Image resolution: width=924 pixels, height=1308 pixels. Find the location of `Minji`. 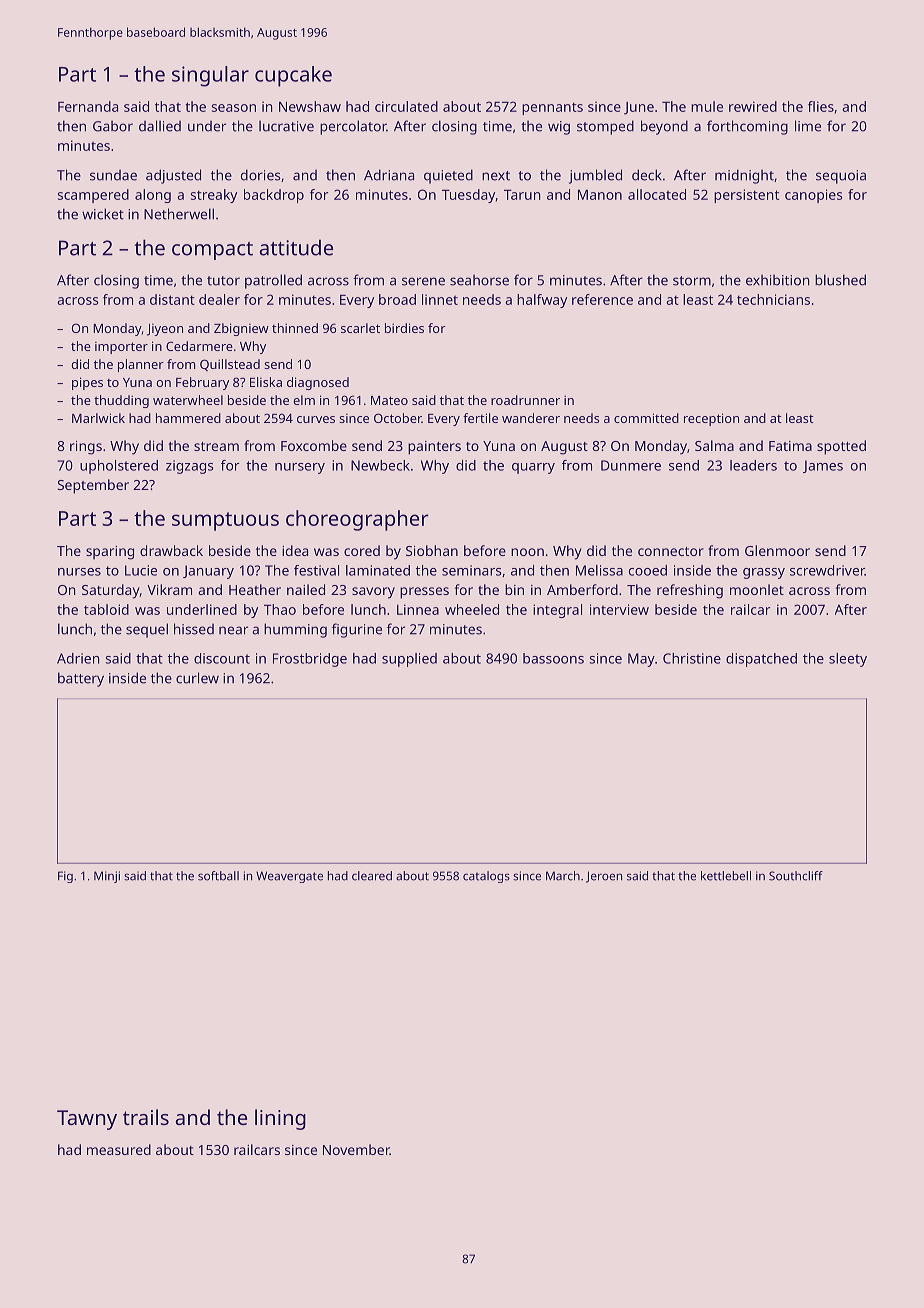

Minji is located at coordinates (107, 877).
